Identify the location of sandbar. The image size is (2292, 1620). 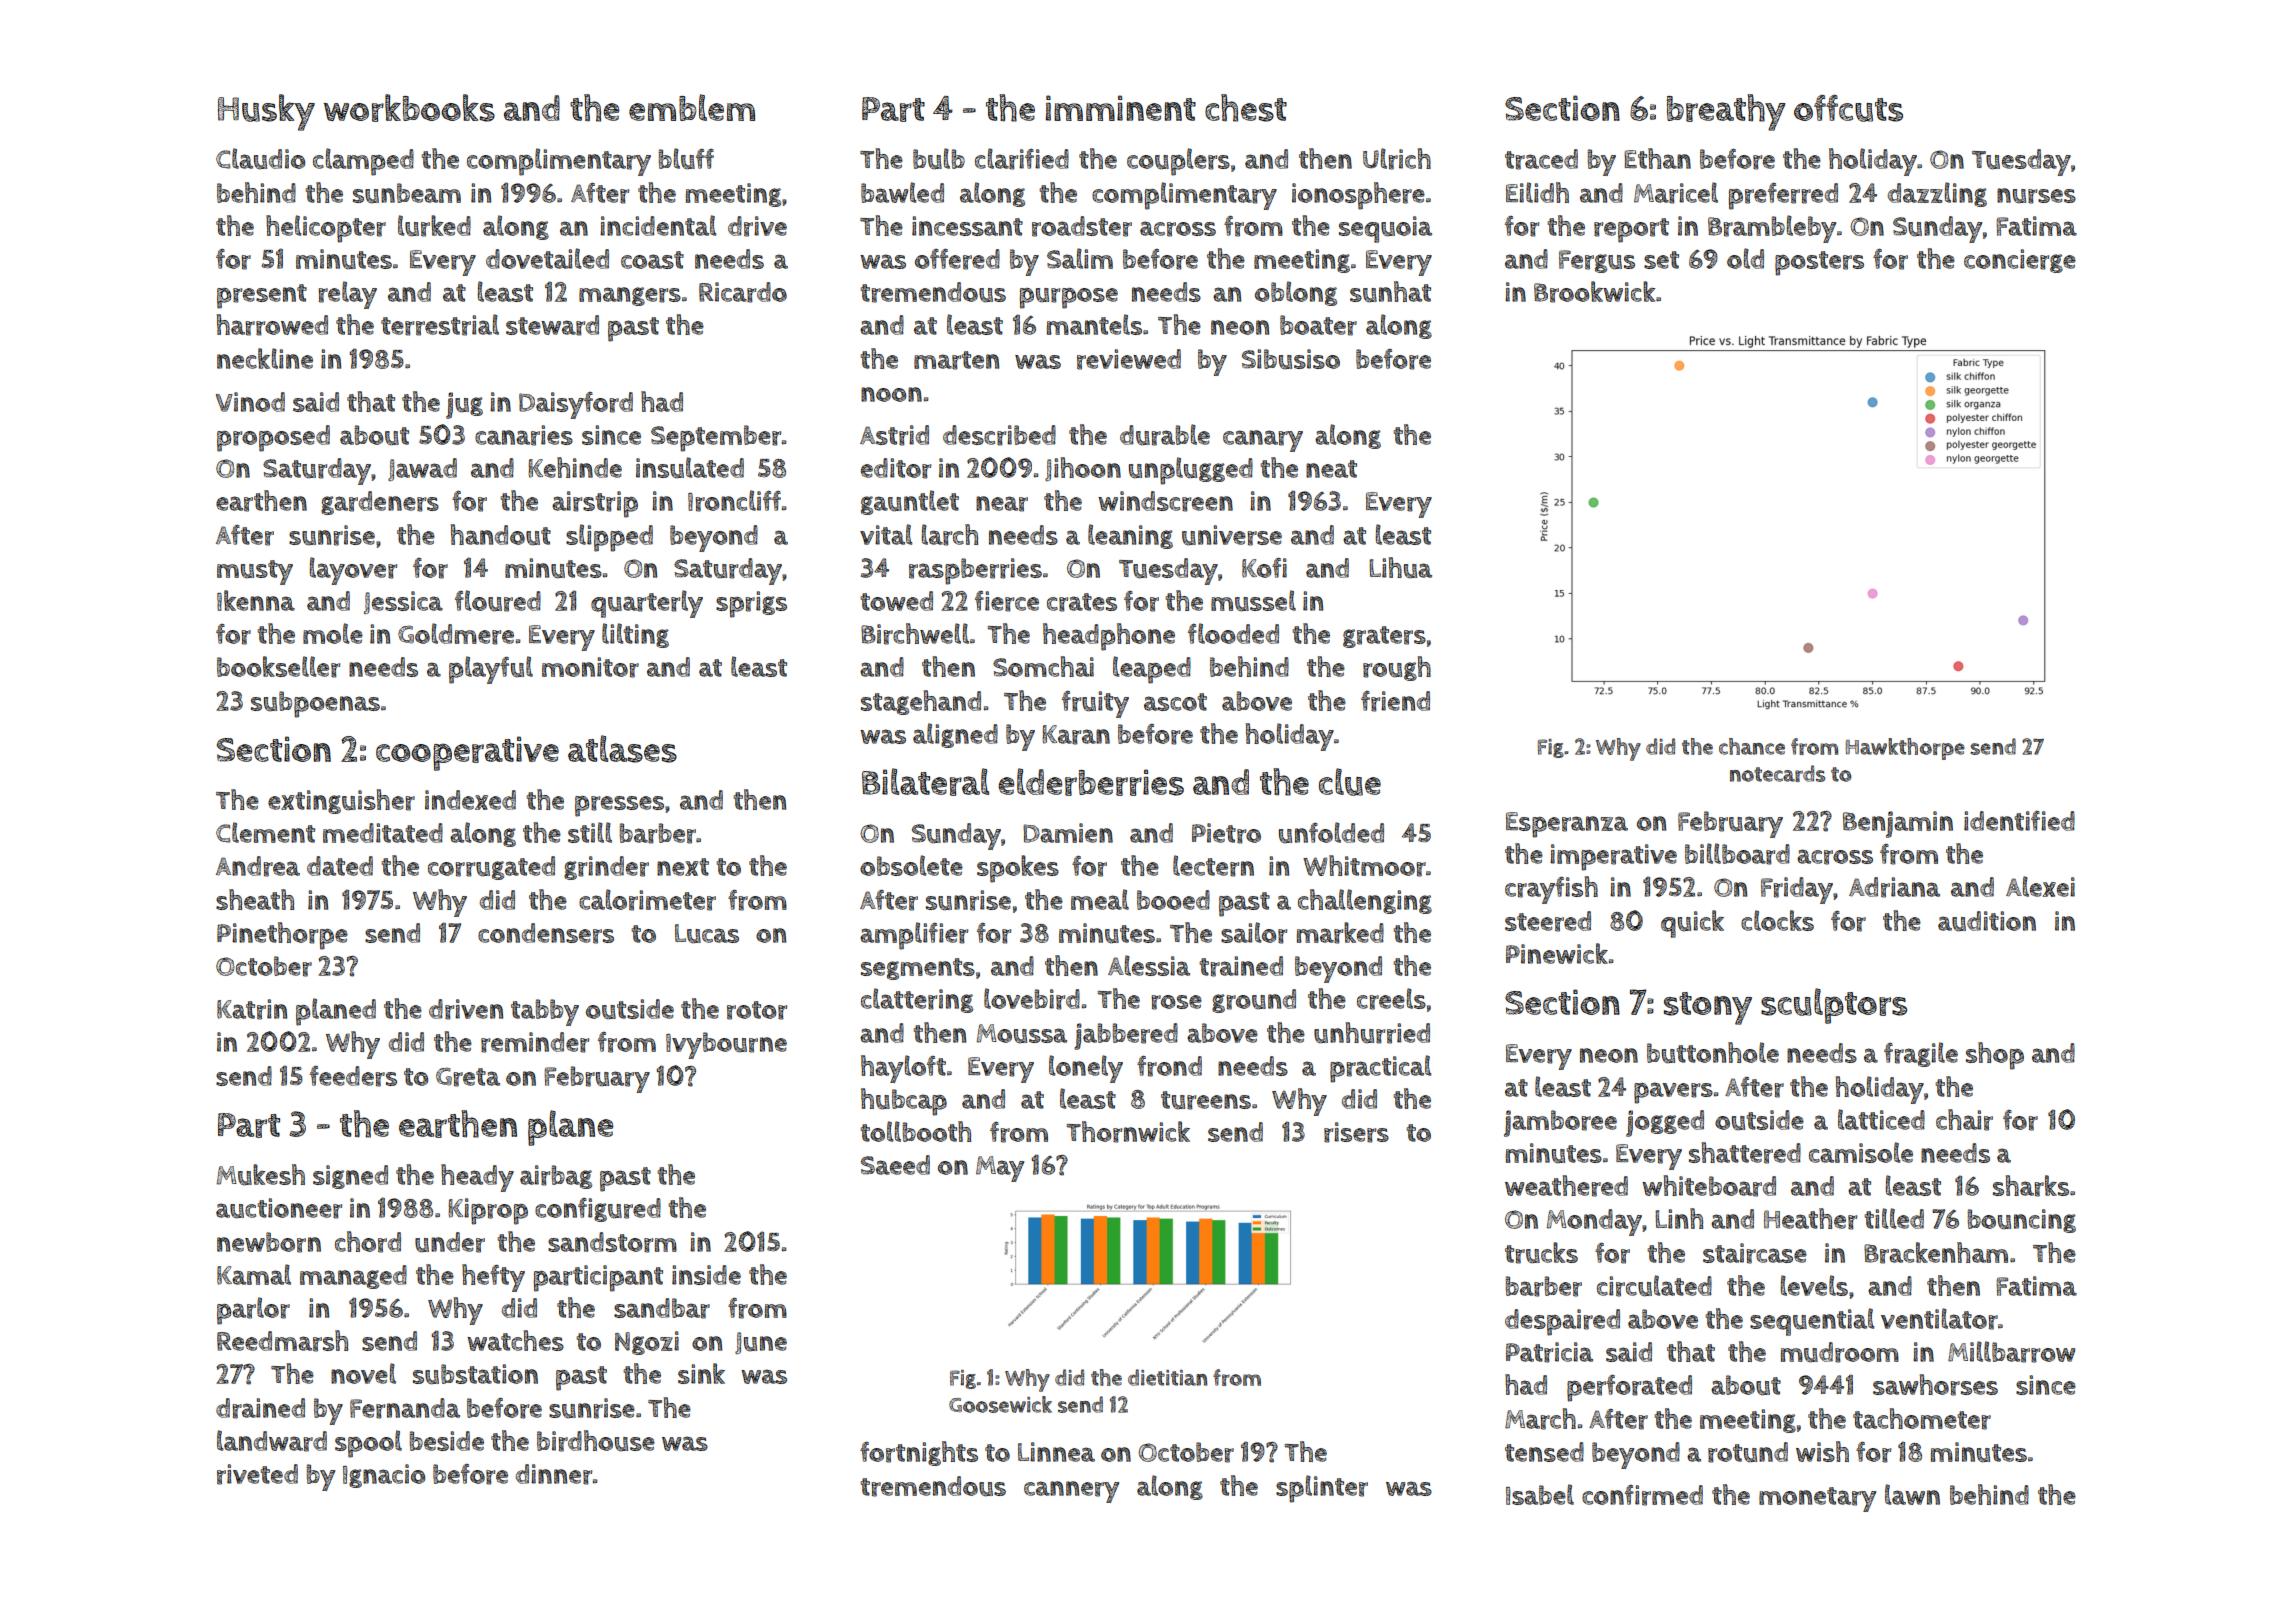
(662, 1308).
